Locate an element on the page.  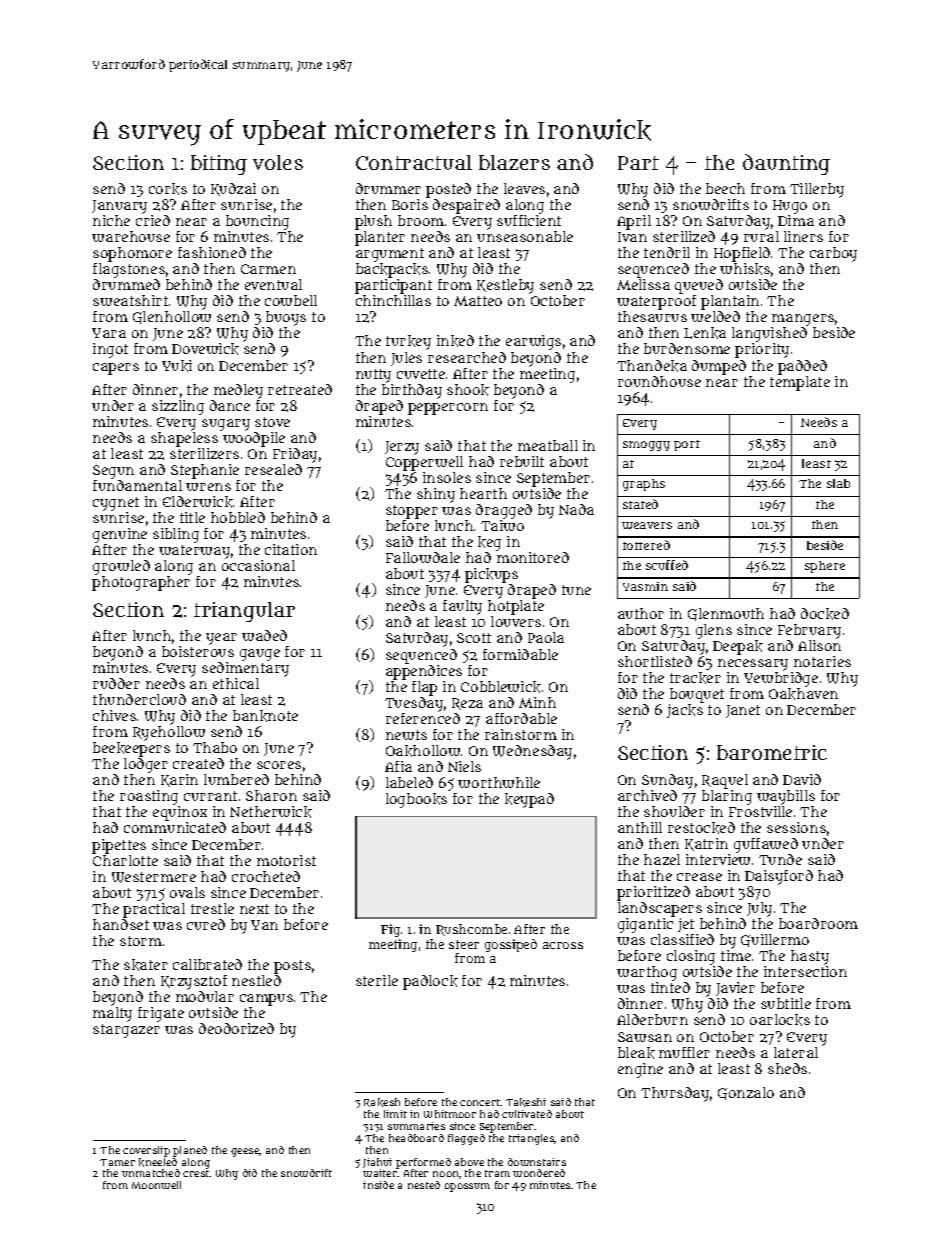
photographer is located at coordinates (141, 583).
